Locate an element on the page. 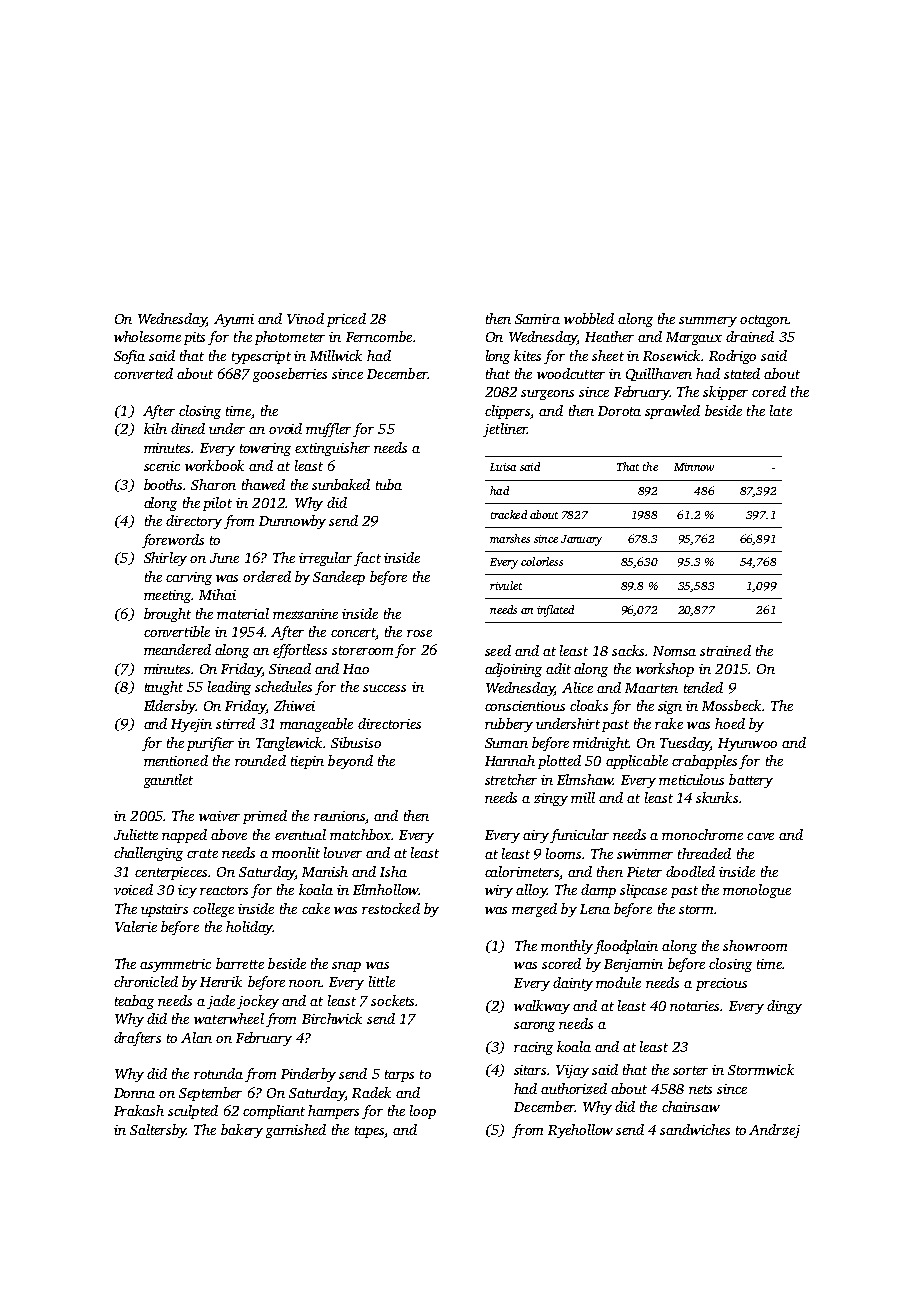 Image resolution: width=924 pixels, height=1311 pixels. beyond is located at coordinates (350, 762).
